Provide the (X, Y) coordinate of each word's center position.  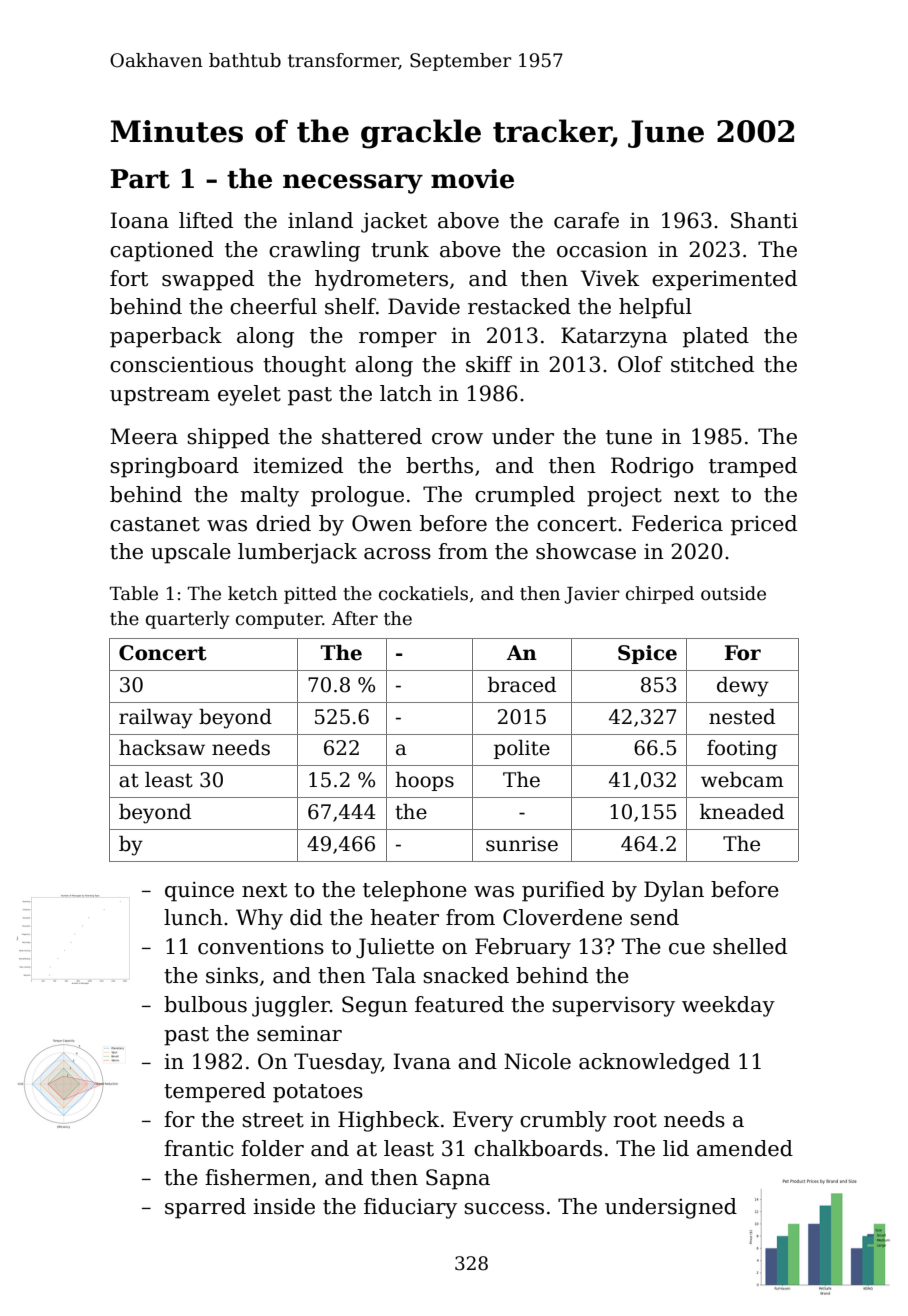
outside (733, 593)
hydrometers (381, 280)
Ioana (139, 220)
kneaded (742, 812)
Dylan (674, 891)
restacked (519, 306)
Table (133, 593)
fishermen (258, 1177)
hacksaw (162, 748)
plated (716, 337)
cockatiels (423, 593)
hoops (424, 781)
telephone (415, 891)
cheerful (273, 306)
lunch (193, 917)
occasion (602, 250)
